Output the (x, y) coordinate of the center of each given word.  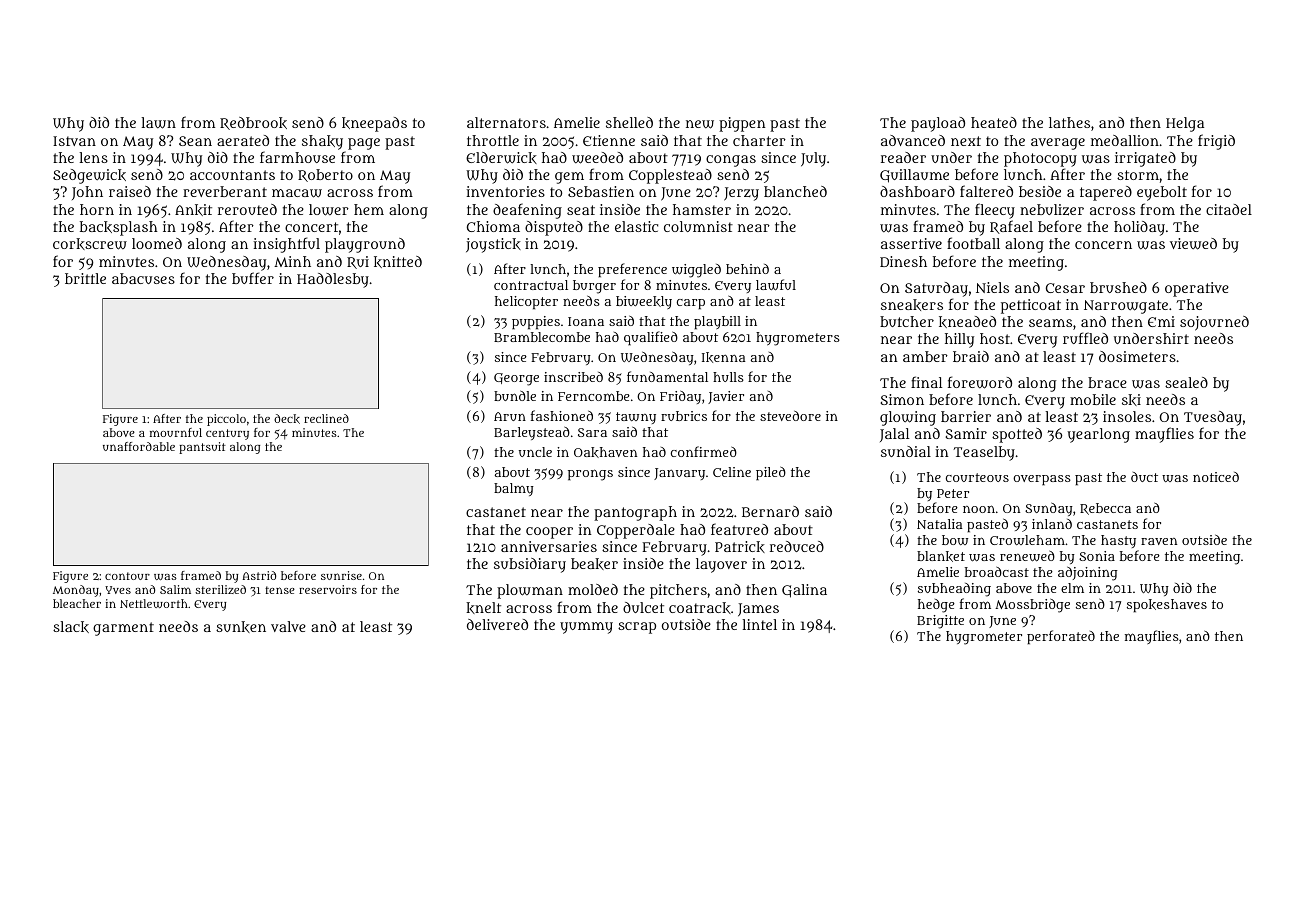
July (813, 159)
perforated (1061, 637)
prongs (590, 475)
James (758, 609)
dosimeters (1137, 356)
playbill (717, 323)
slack (71, 627)
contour (127, 576)
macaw (297, 193)
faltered (986, 191)
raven (1159, 541)
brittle (85, 278)
